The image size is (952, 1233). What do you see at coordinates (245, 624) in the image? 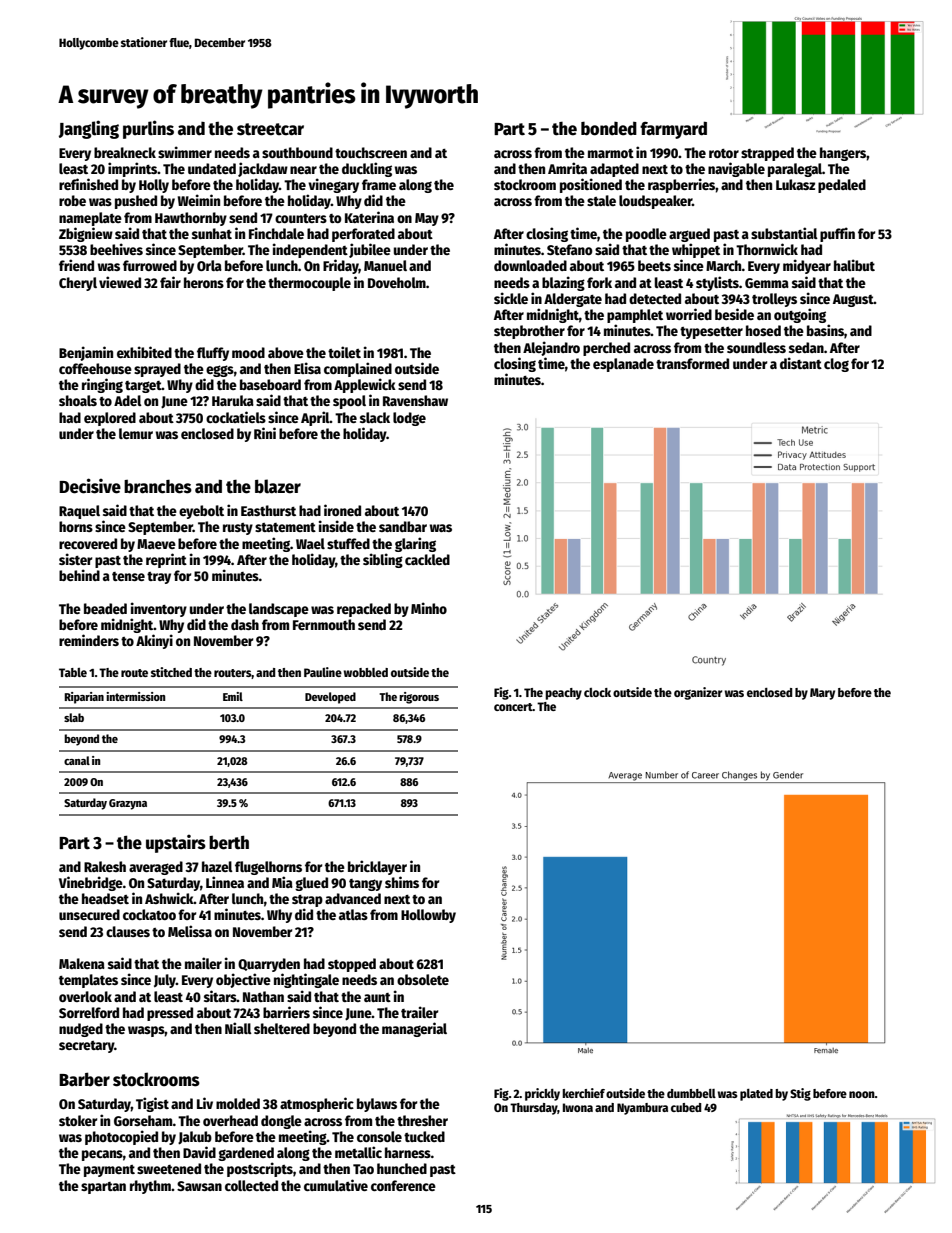
I see `dash` at bounding box center [245, 624].
